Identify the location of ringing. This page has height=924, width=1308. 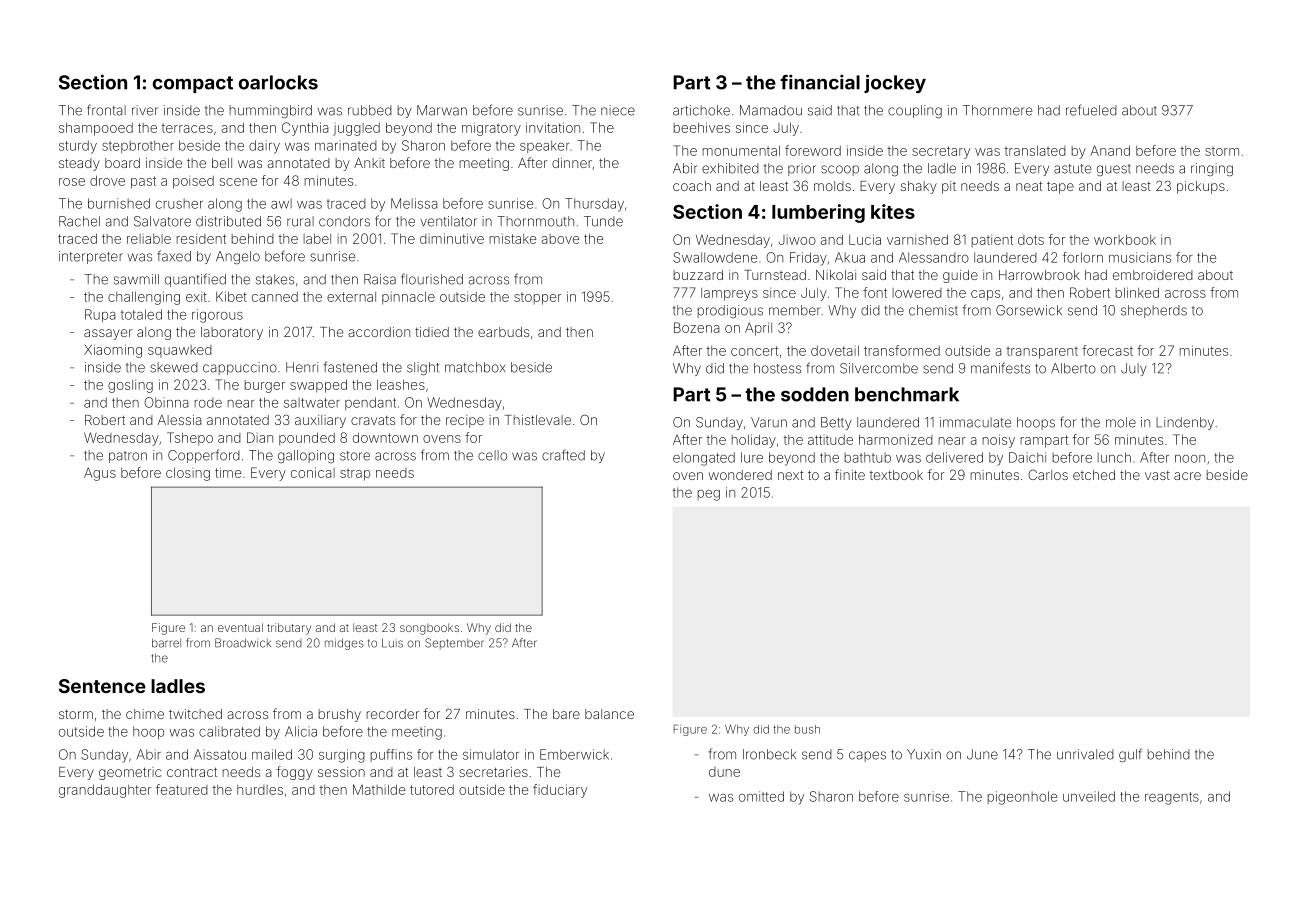
(1212, 169).
